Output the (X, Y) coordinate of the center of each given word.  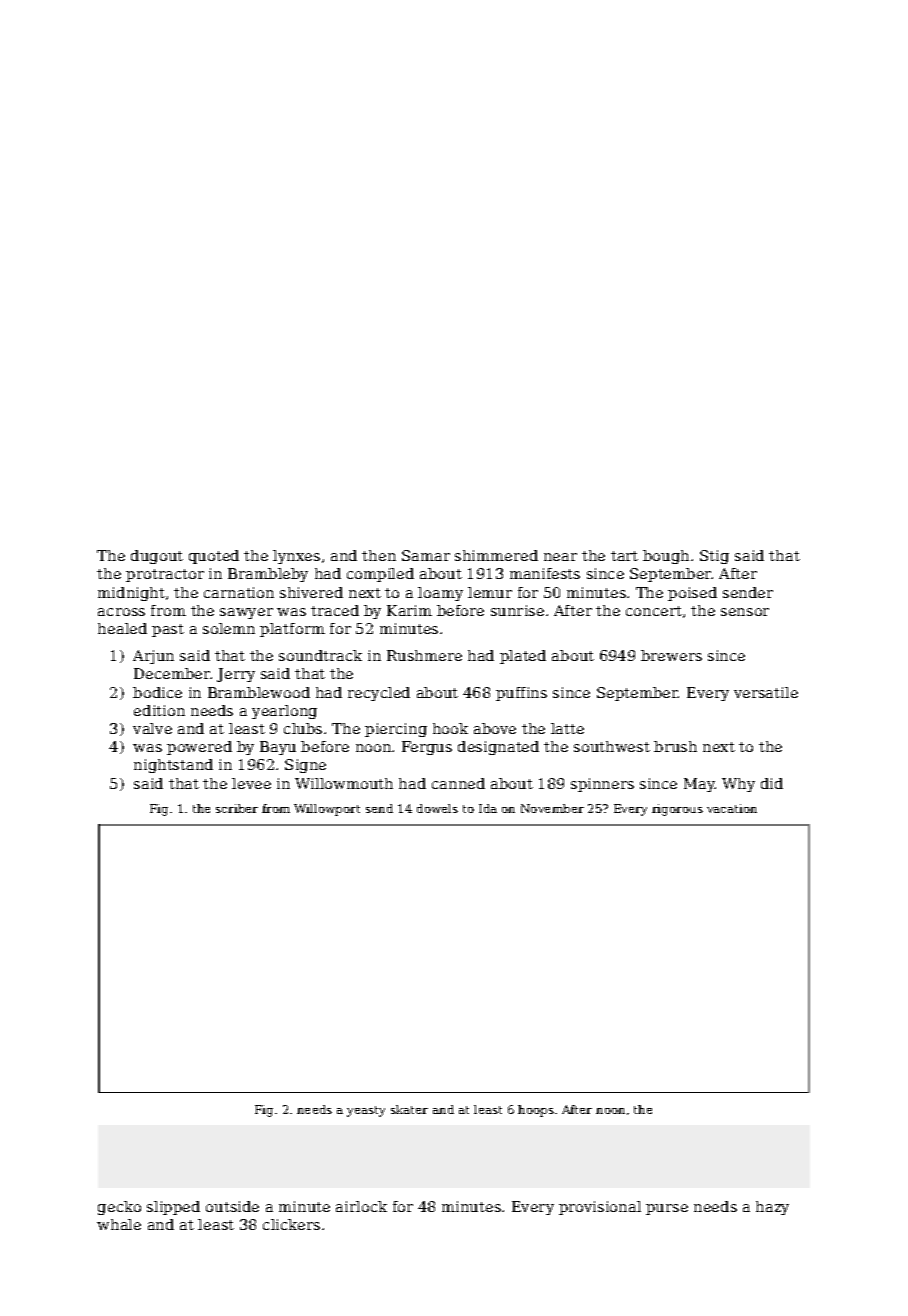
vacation (732, 808)
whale (119, 1224)
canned (458, 783)
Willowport (327, 810)
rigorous (677, 810)
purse (667, 1209)
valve (152, 728)
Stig (714, 557)
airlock (361, 1206)
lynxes (296, 557)
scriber (237, 808)
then (379, 555)
